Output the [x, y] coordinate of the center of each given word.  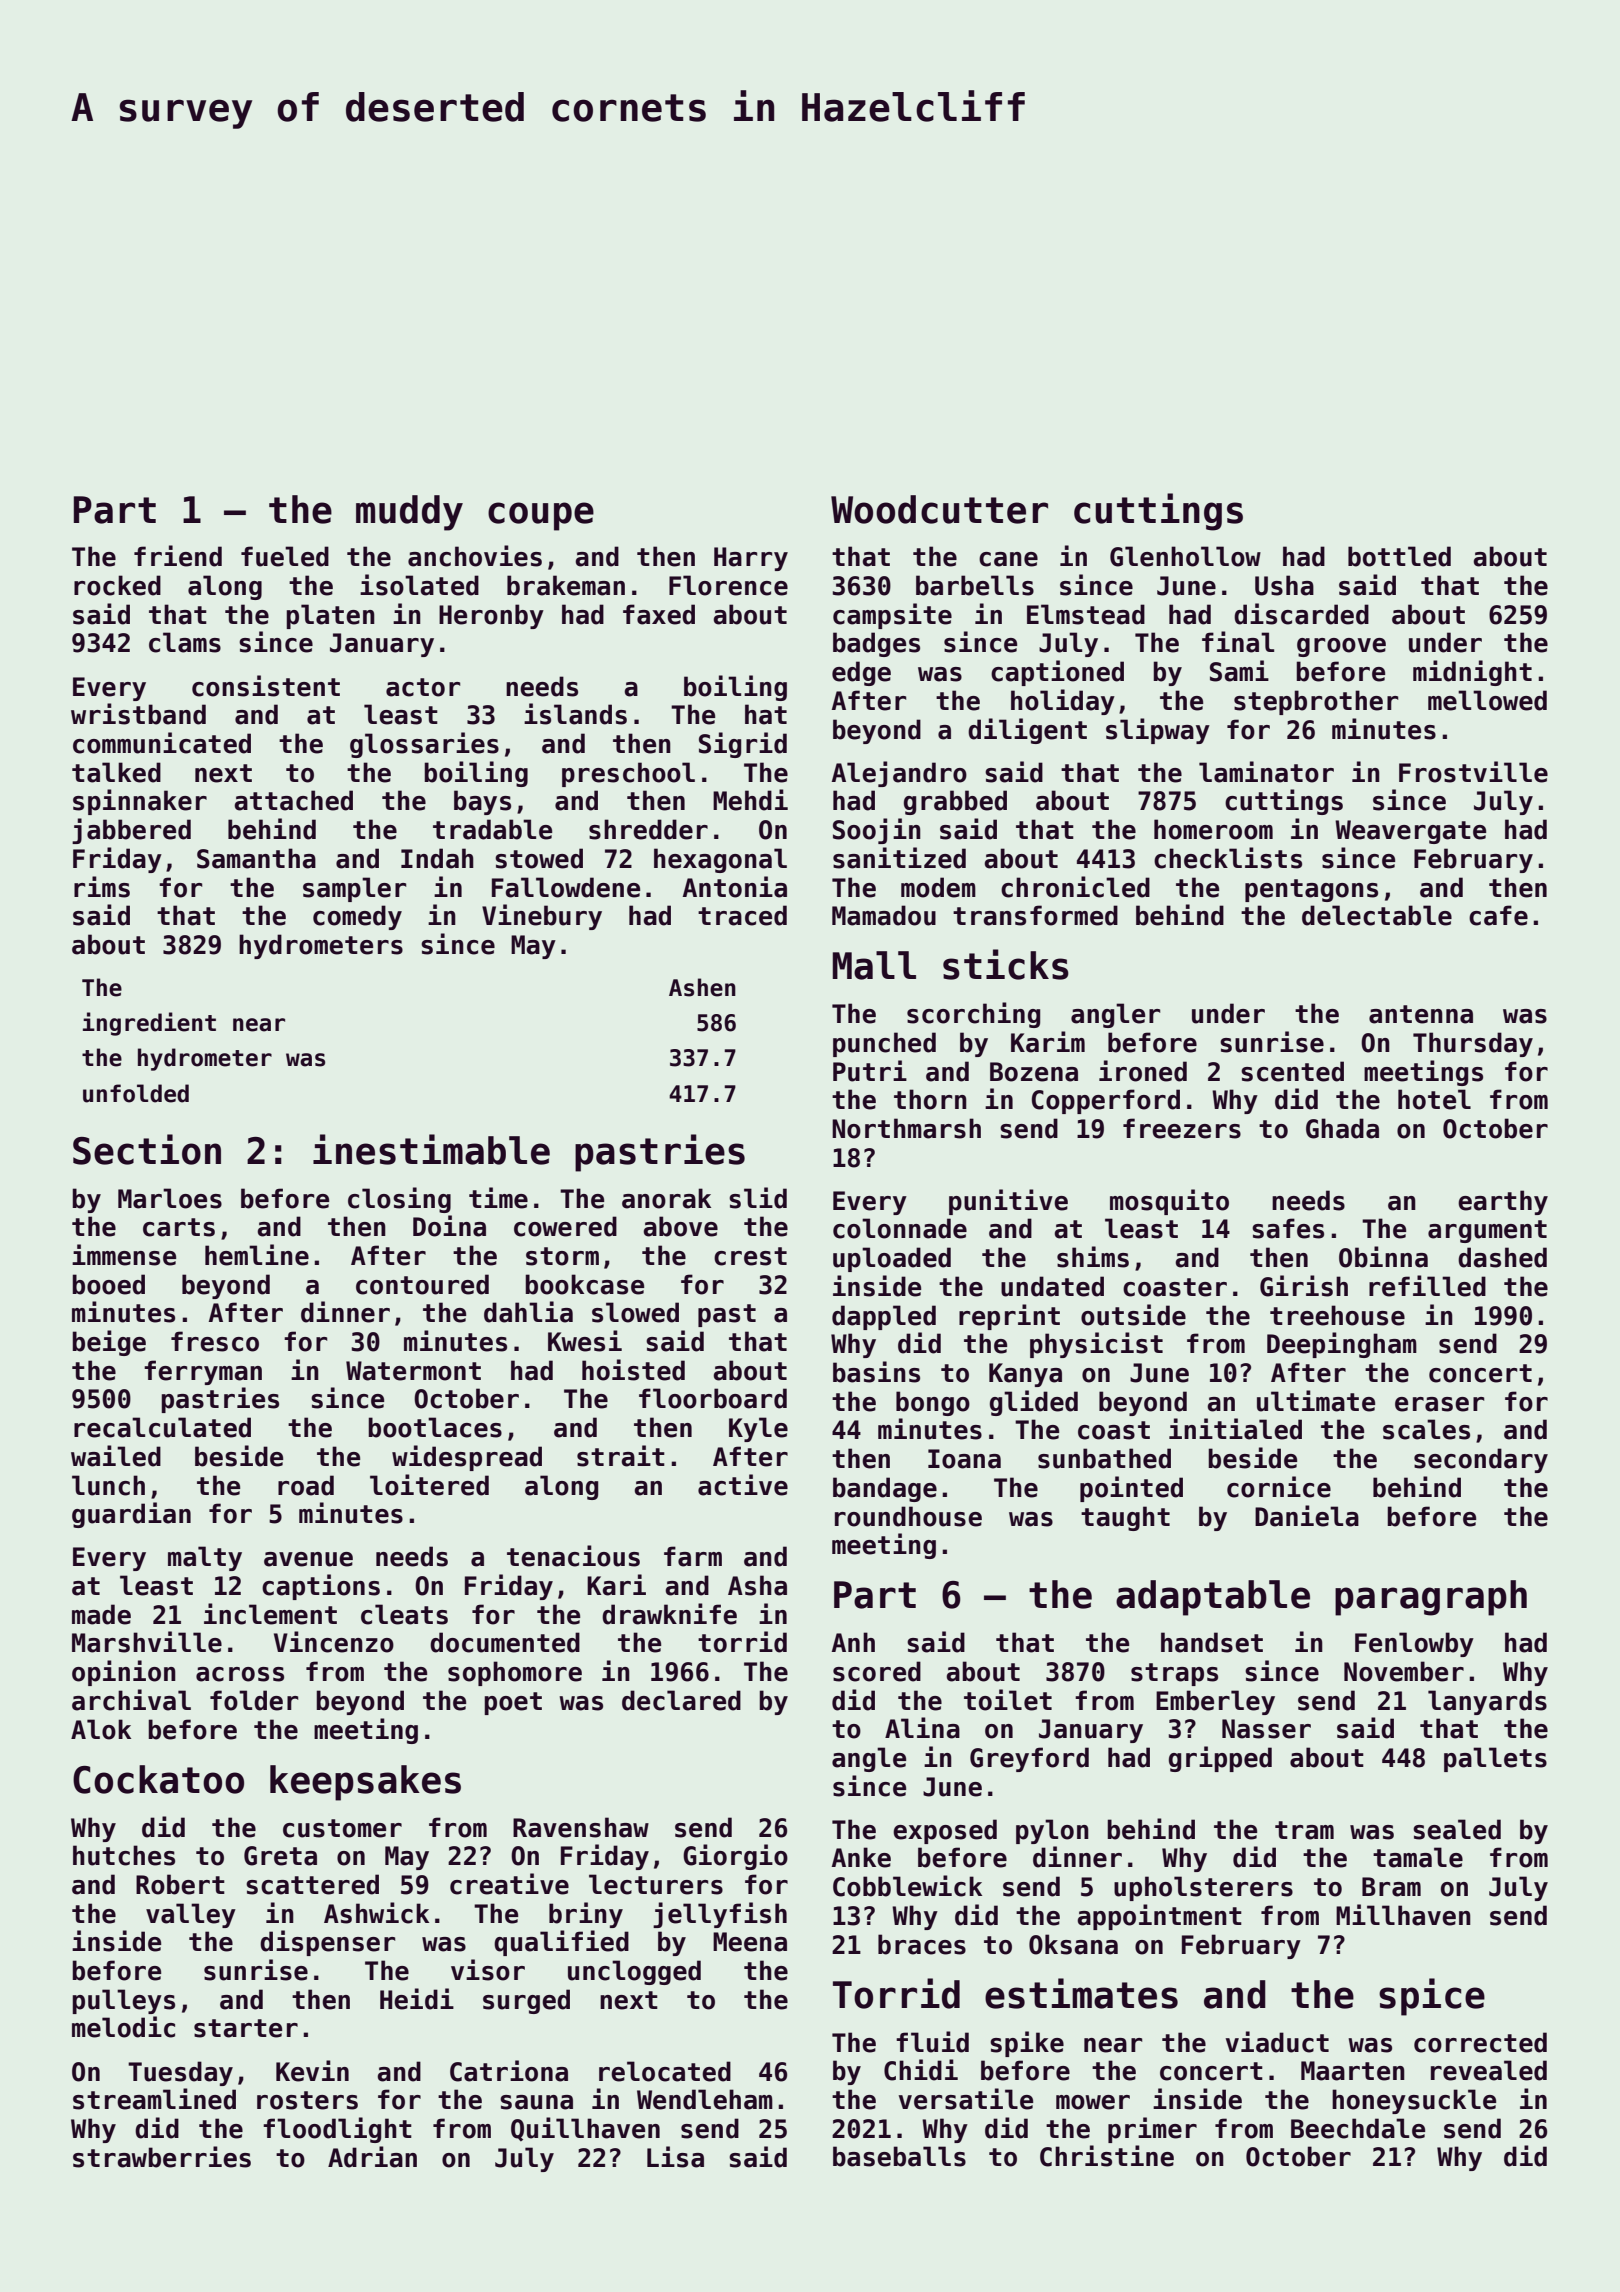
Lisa [675, 2157]
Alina [922, 1728]
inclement [270, 1614]
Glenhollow [1185, 556]
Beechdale [1358, 2128]
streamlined [154, 2099]
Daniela [1307, 1516]
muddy [409, 513]
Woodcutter [939, 509]
